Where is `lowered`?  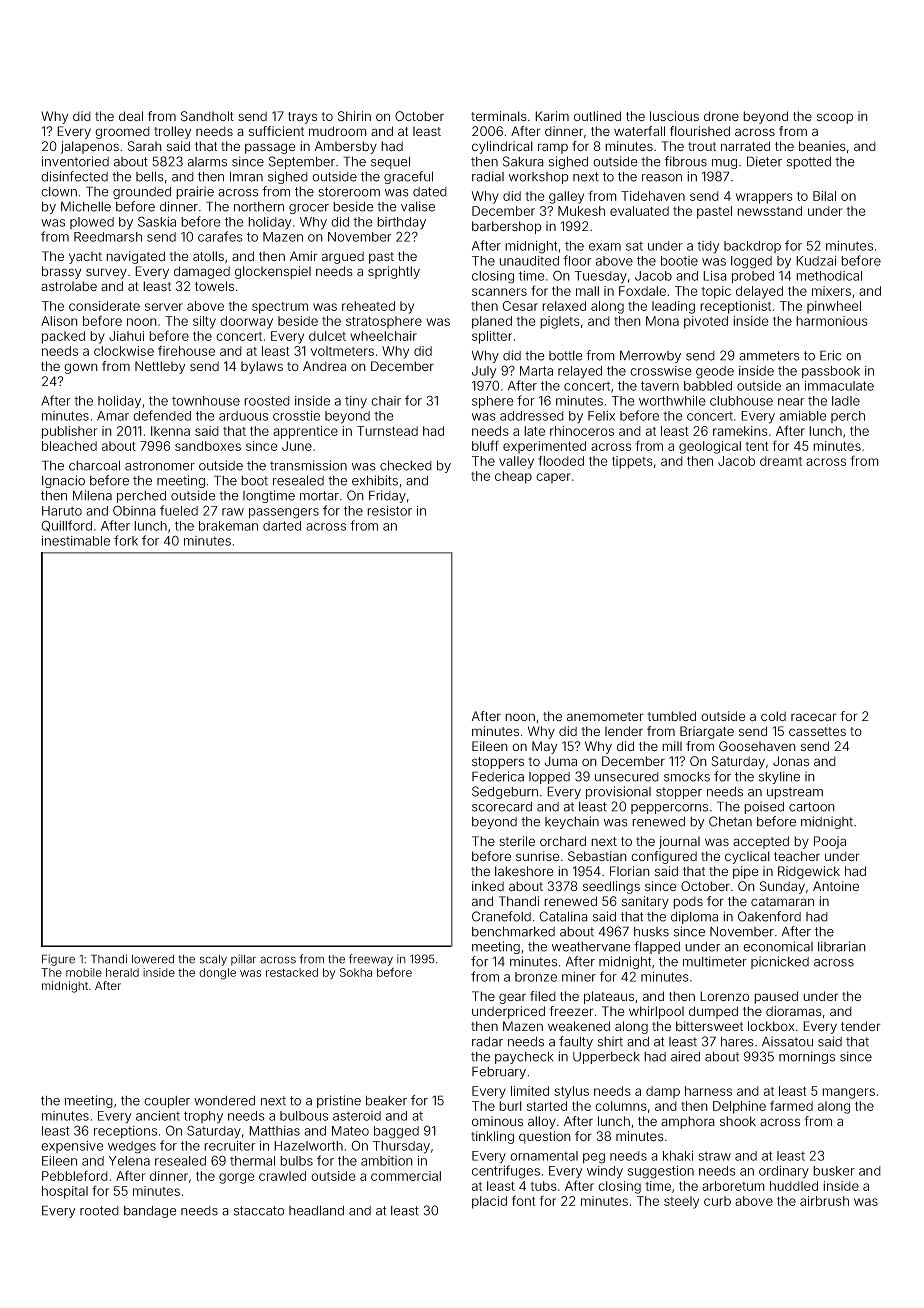
lowered is located at coordinates (153, 959).
